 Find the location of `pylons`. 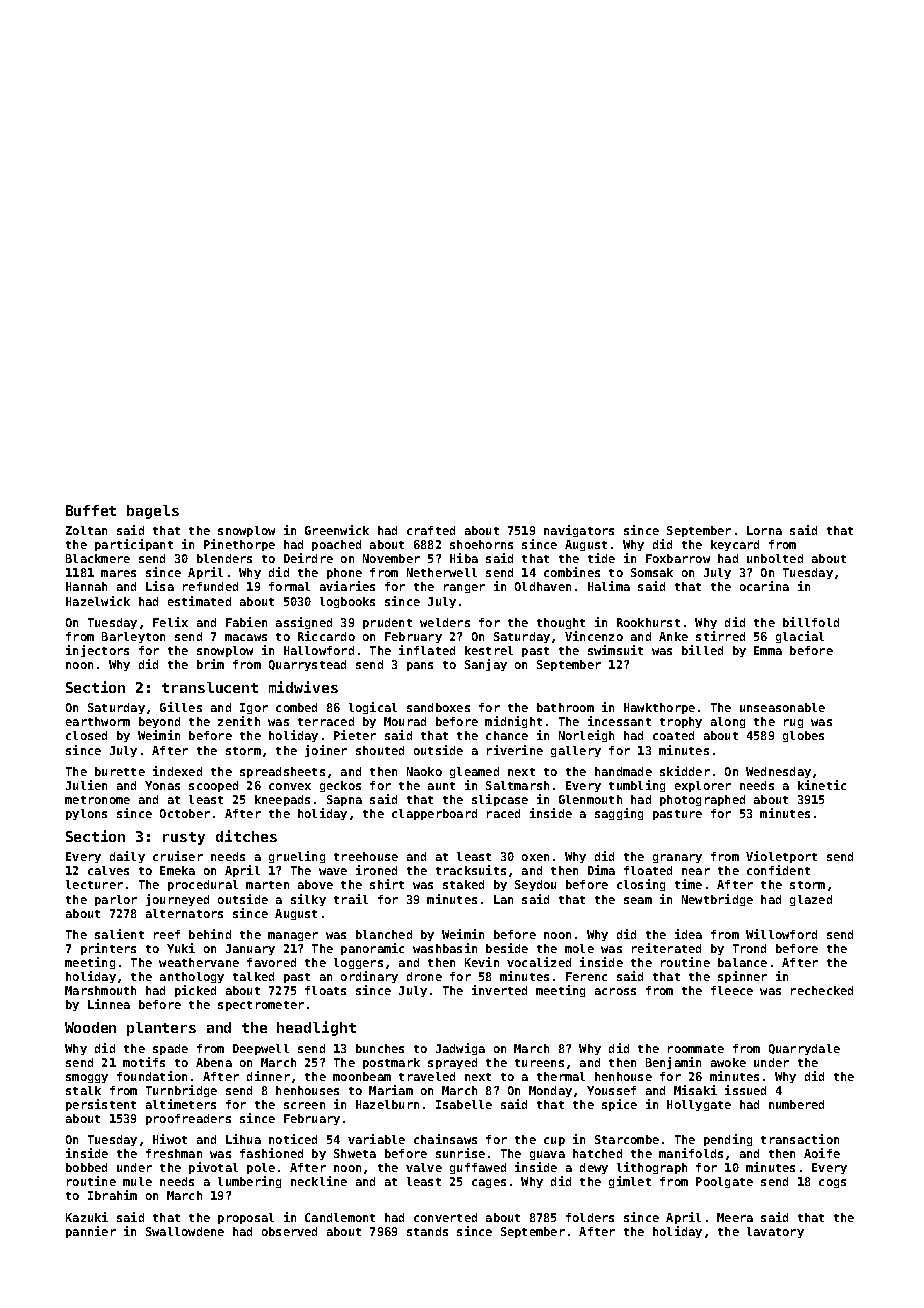

pylons is located at coordinates (86, 814).
